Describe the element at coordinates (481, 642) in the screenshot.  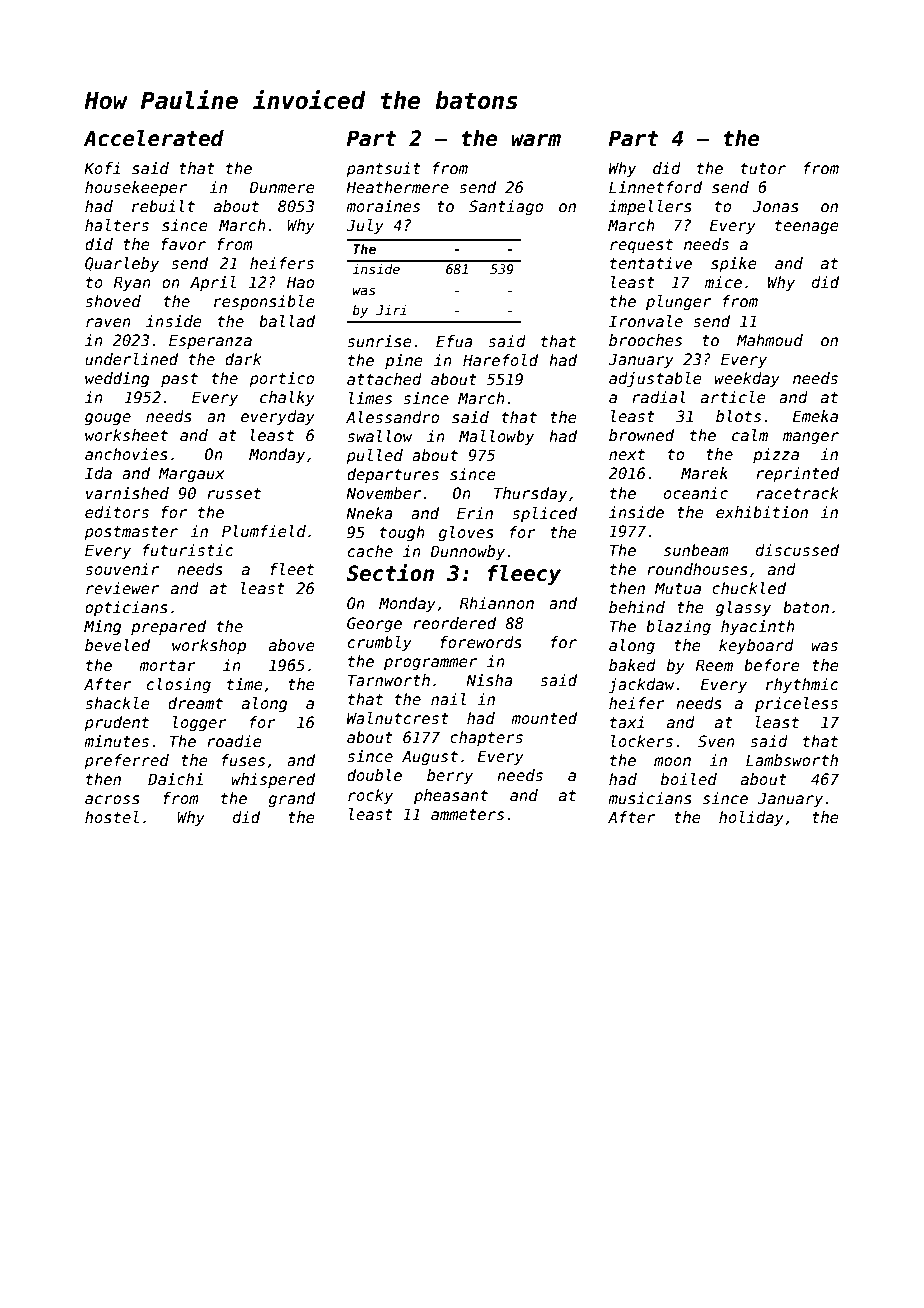
I see `forewords` at that location.
